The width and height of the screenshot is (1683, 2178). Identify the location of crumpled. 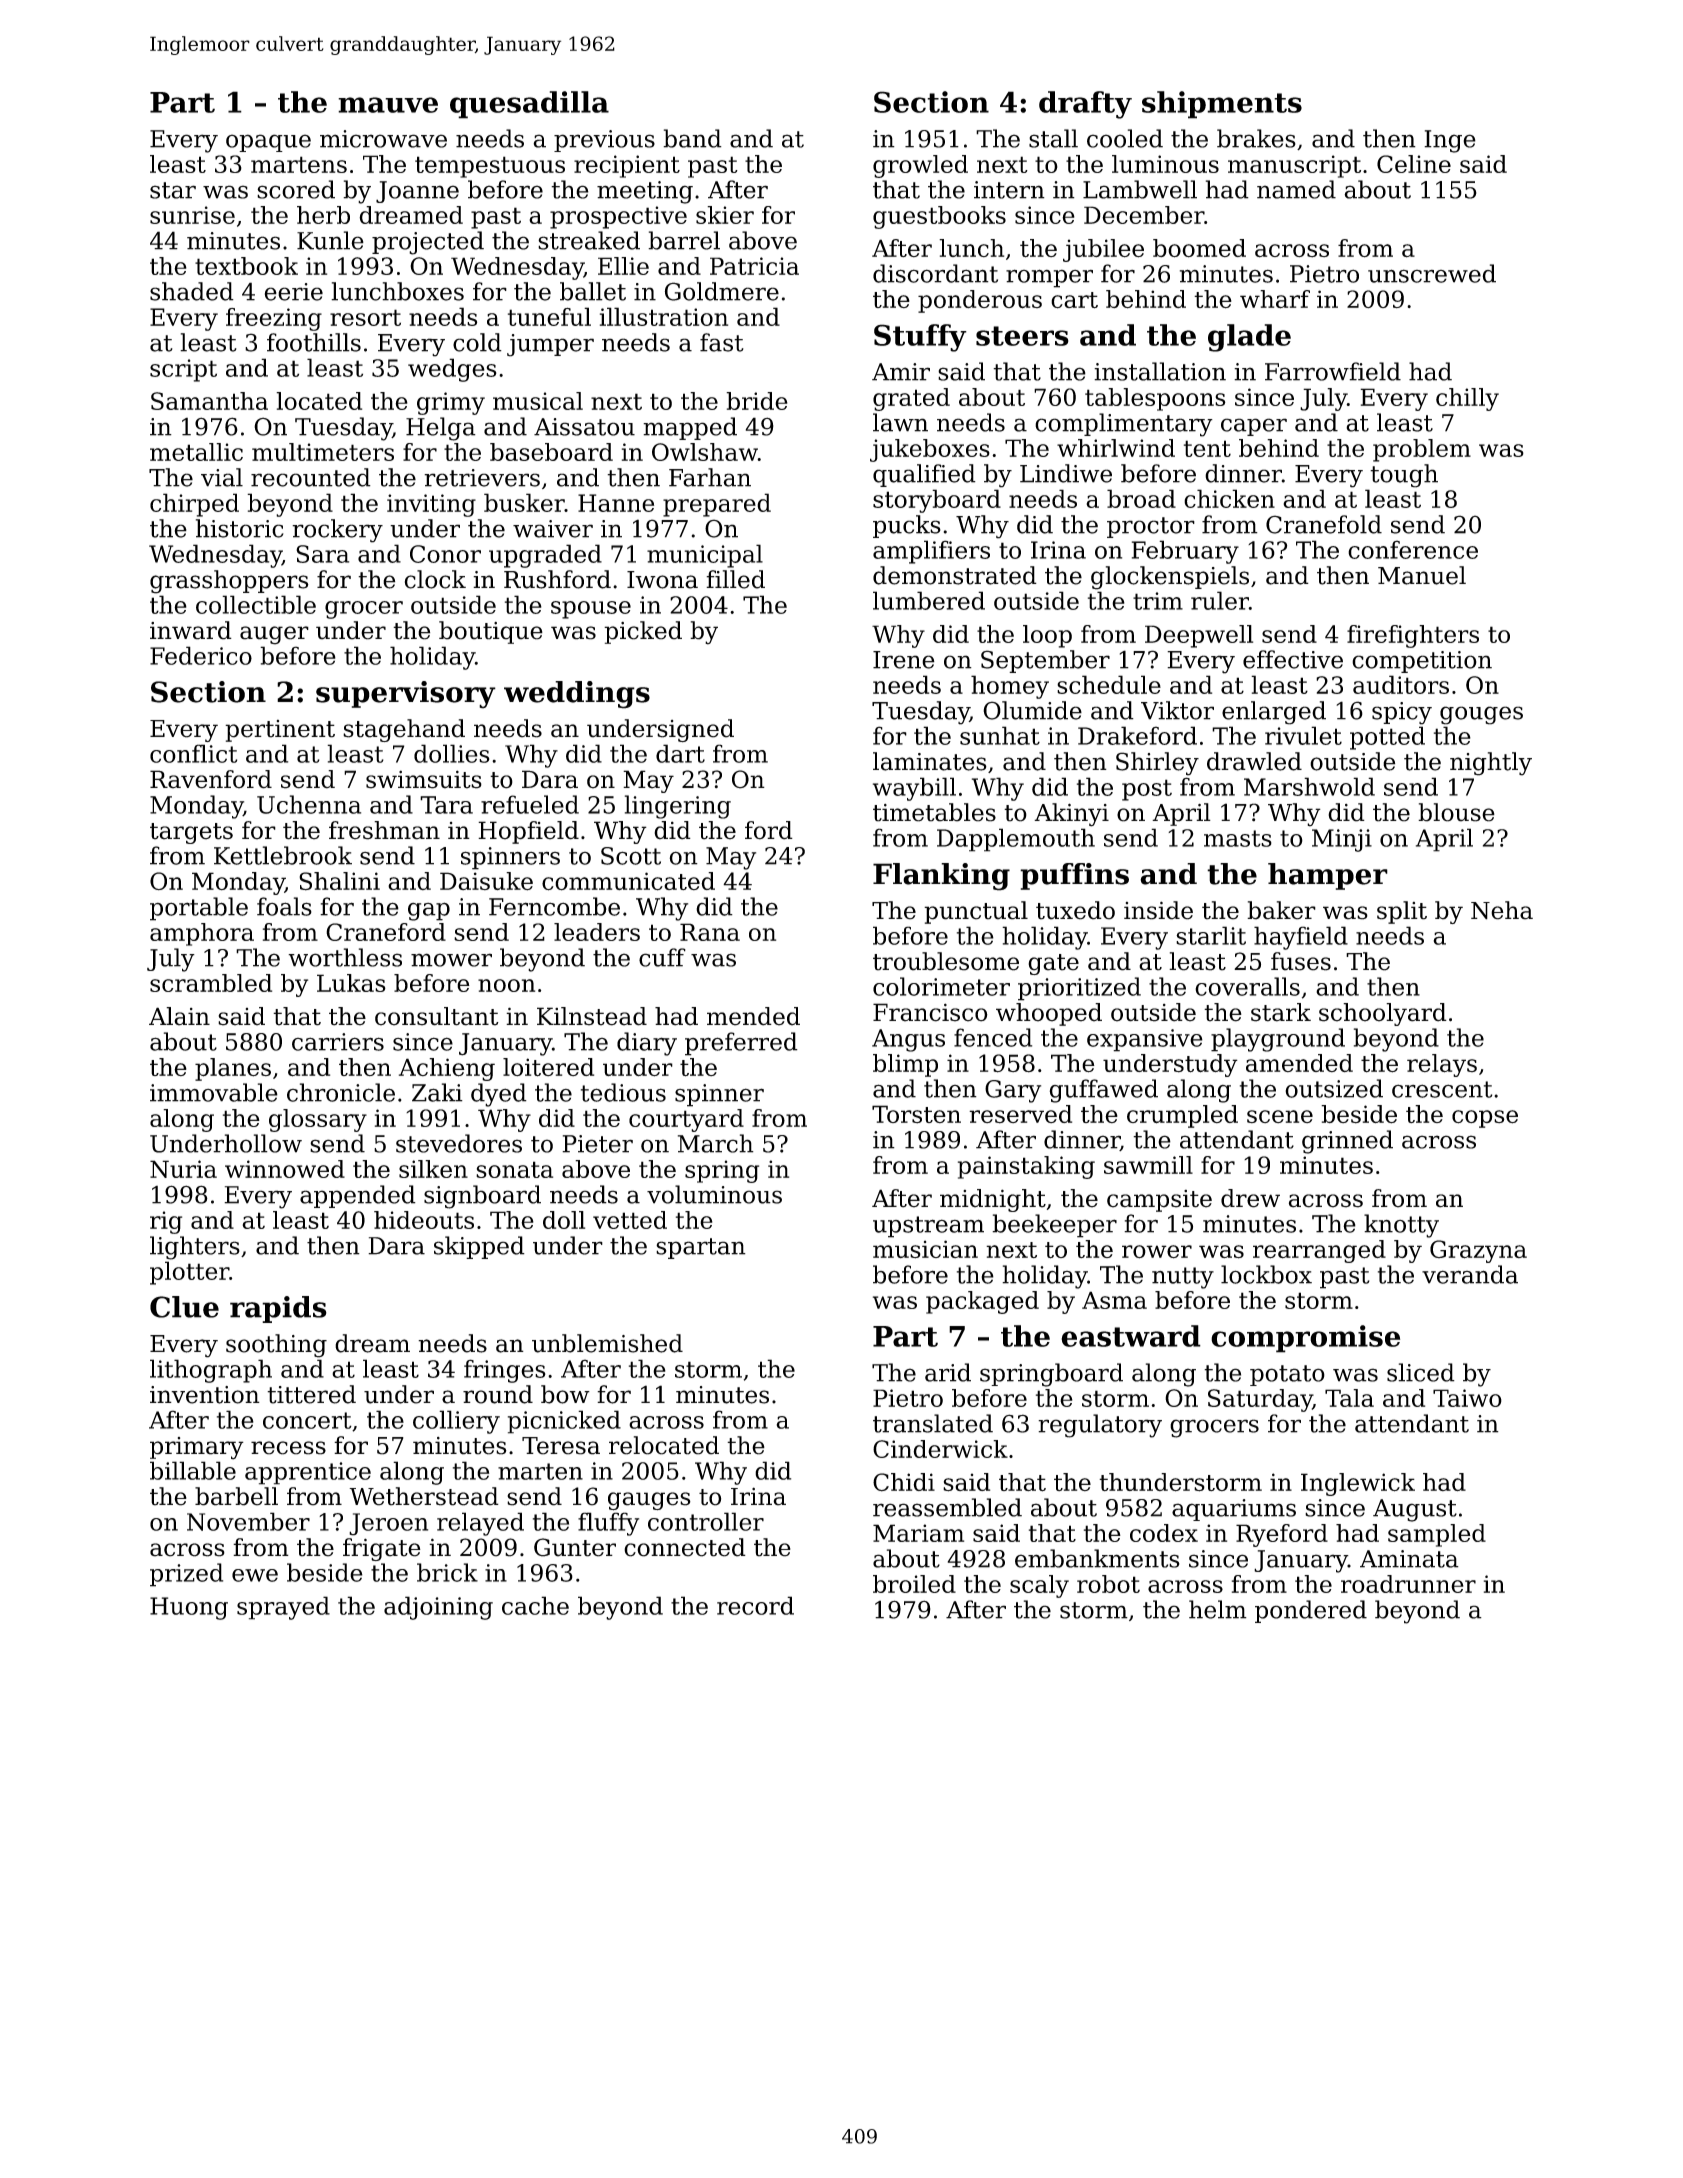
(1182, 1116).
